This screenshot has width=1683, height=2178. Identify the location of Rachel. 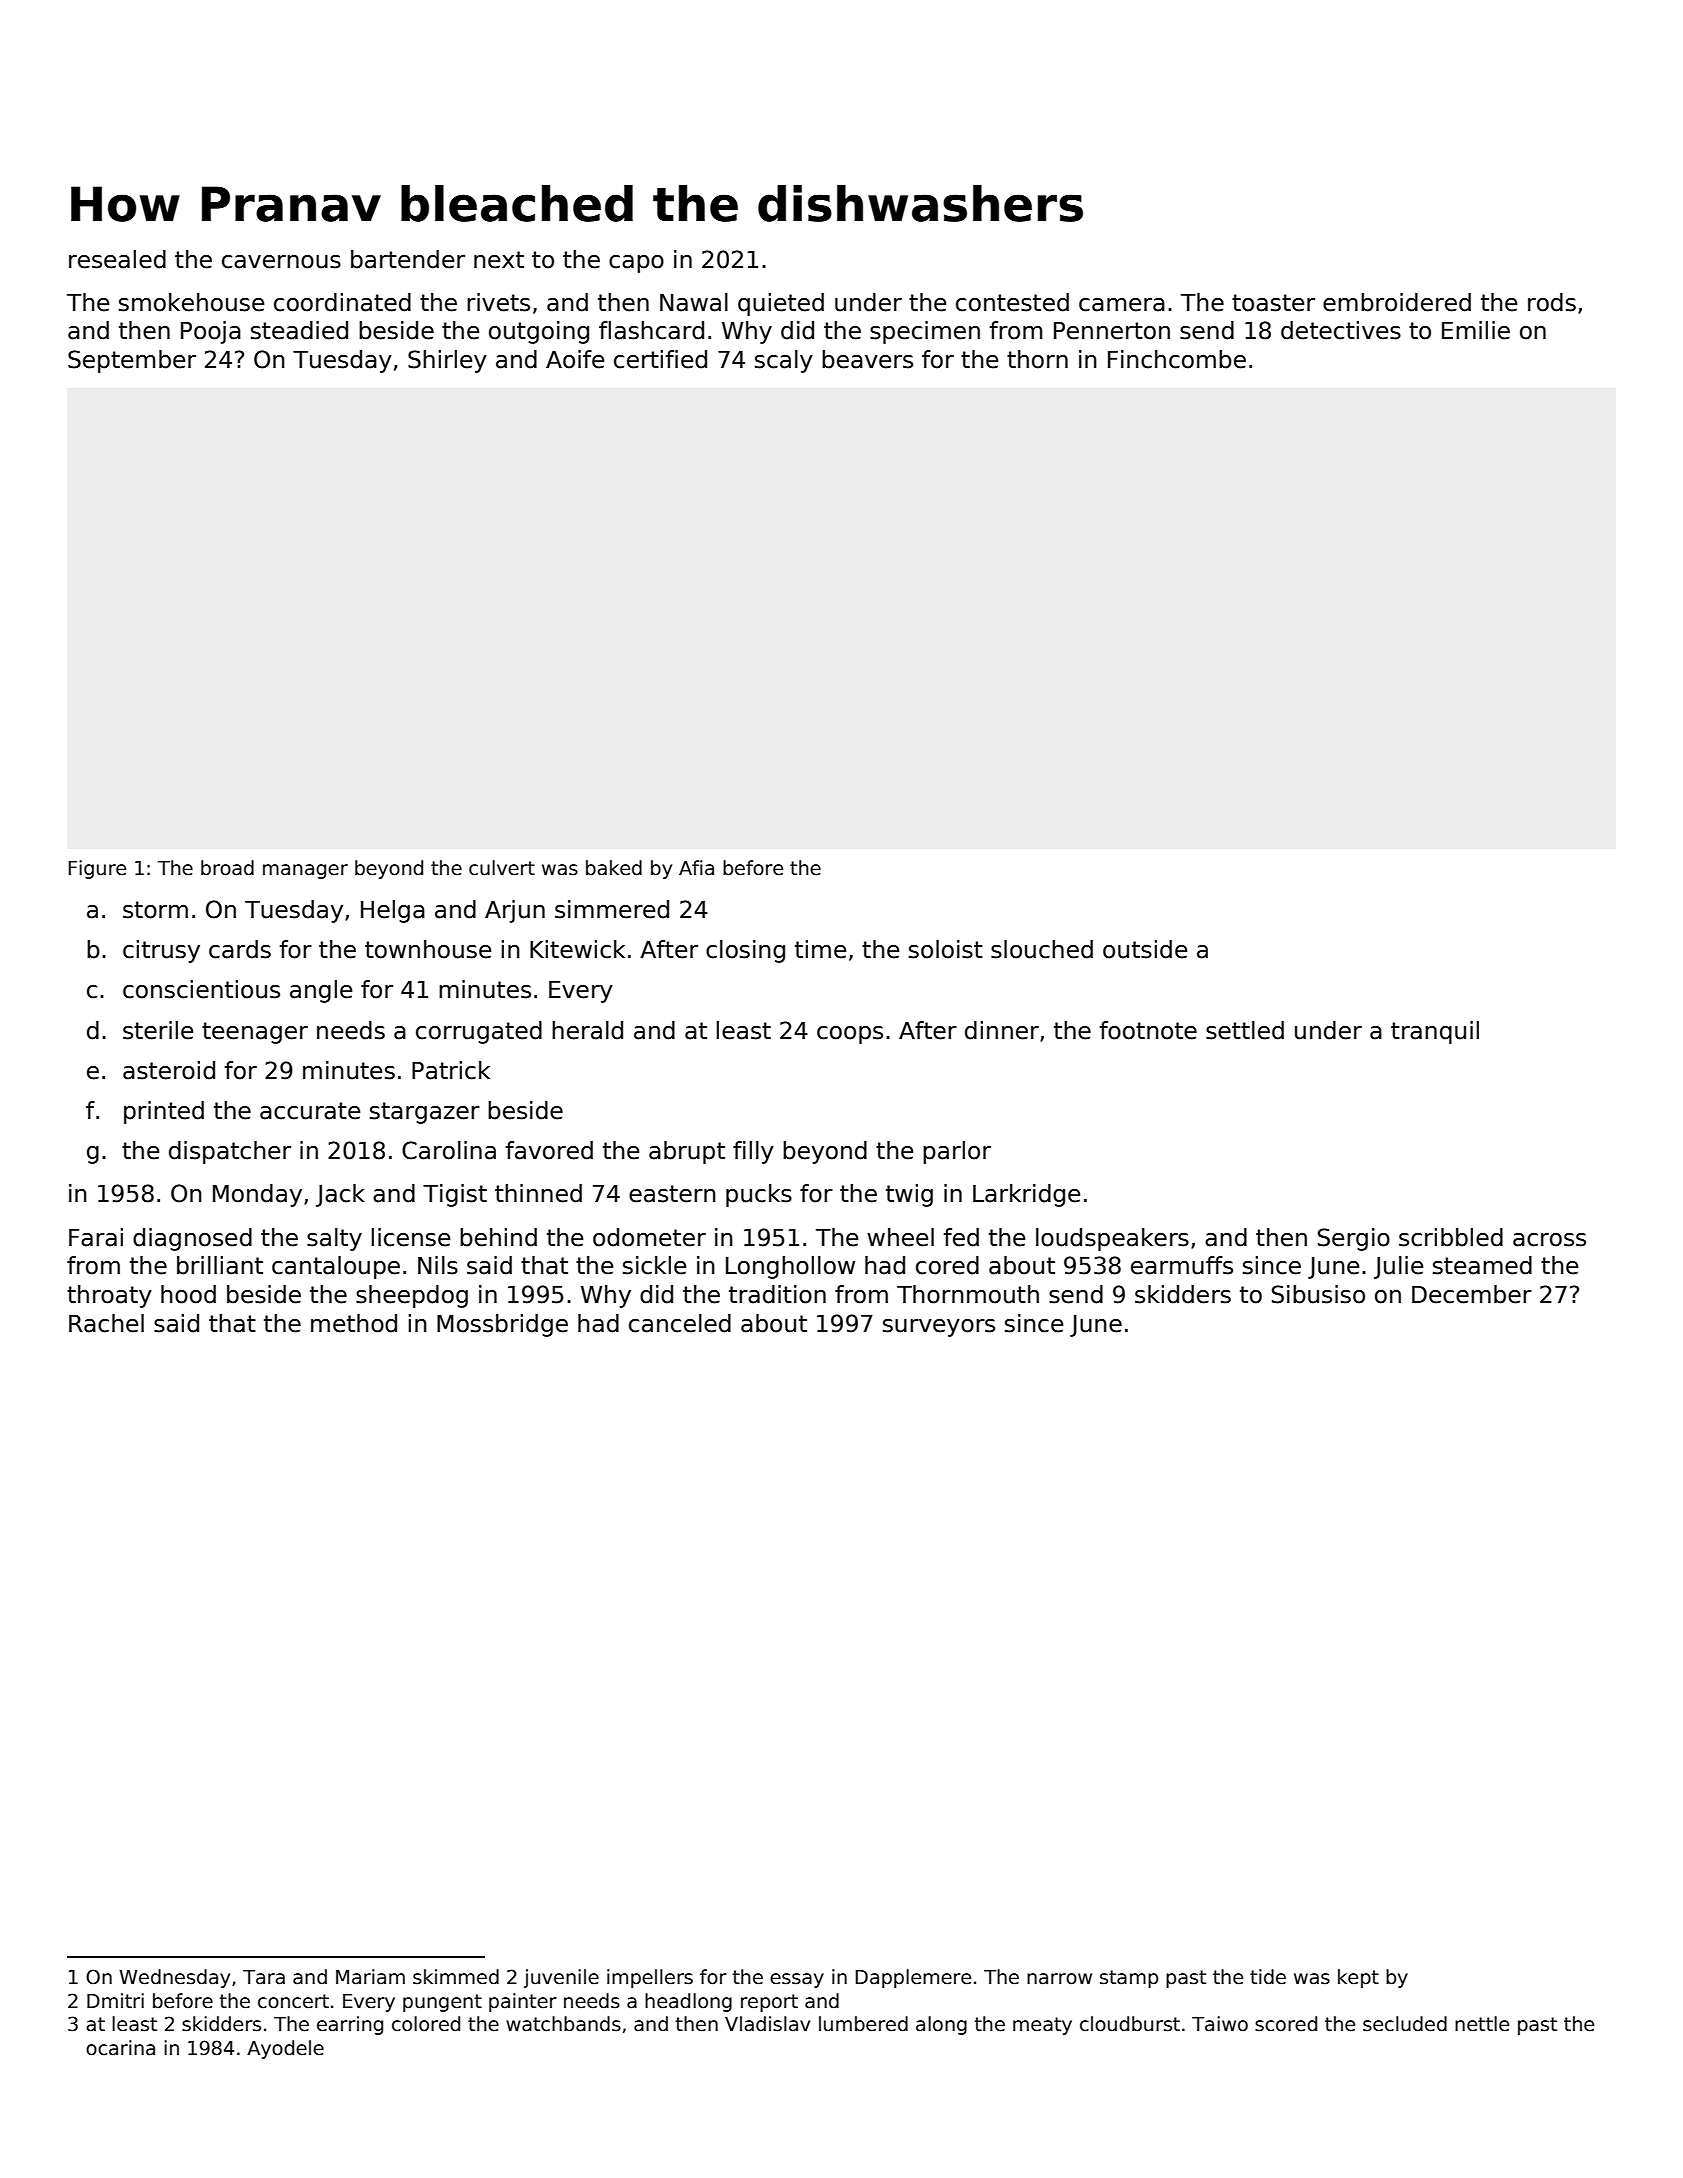
(106, 1323).
